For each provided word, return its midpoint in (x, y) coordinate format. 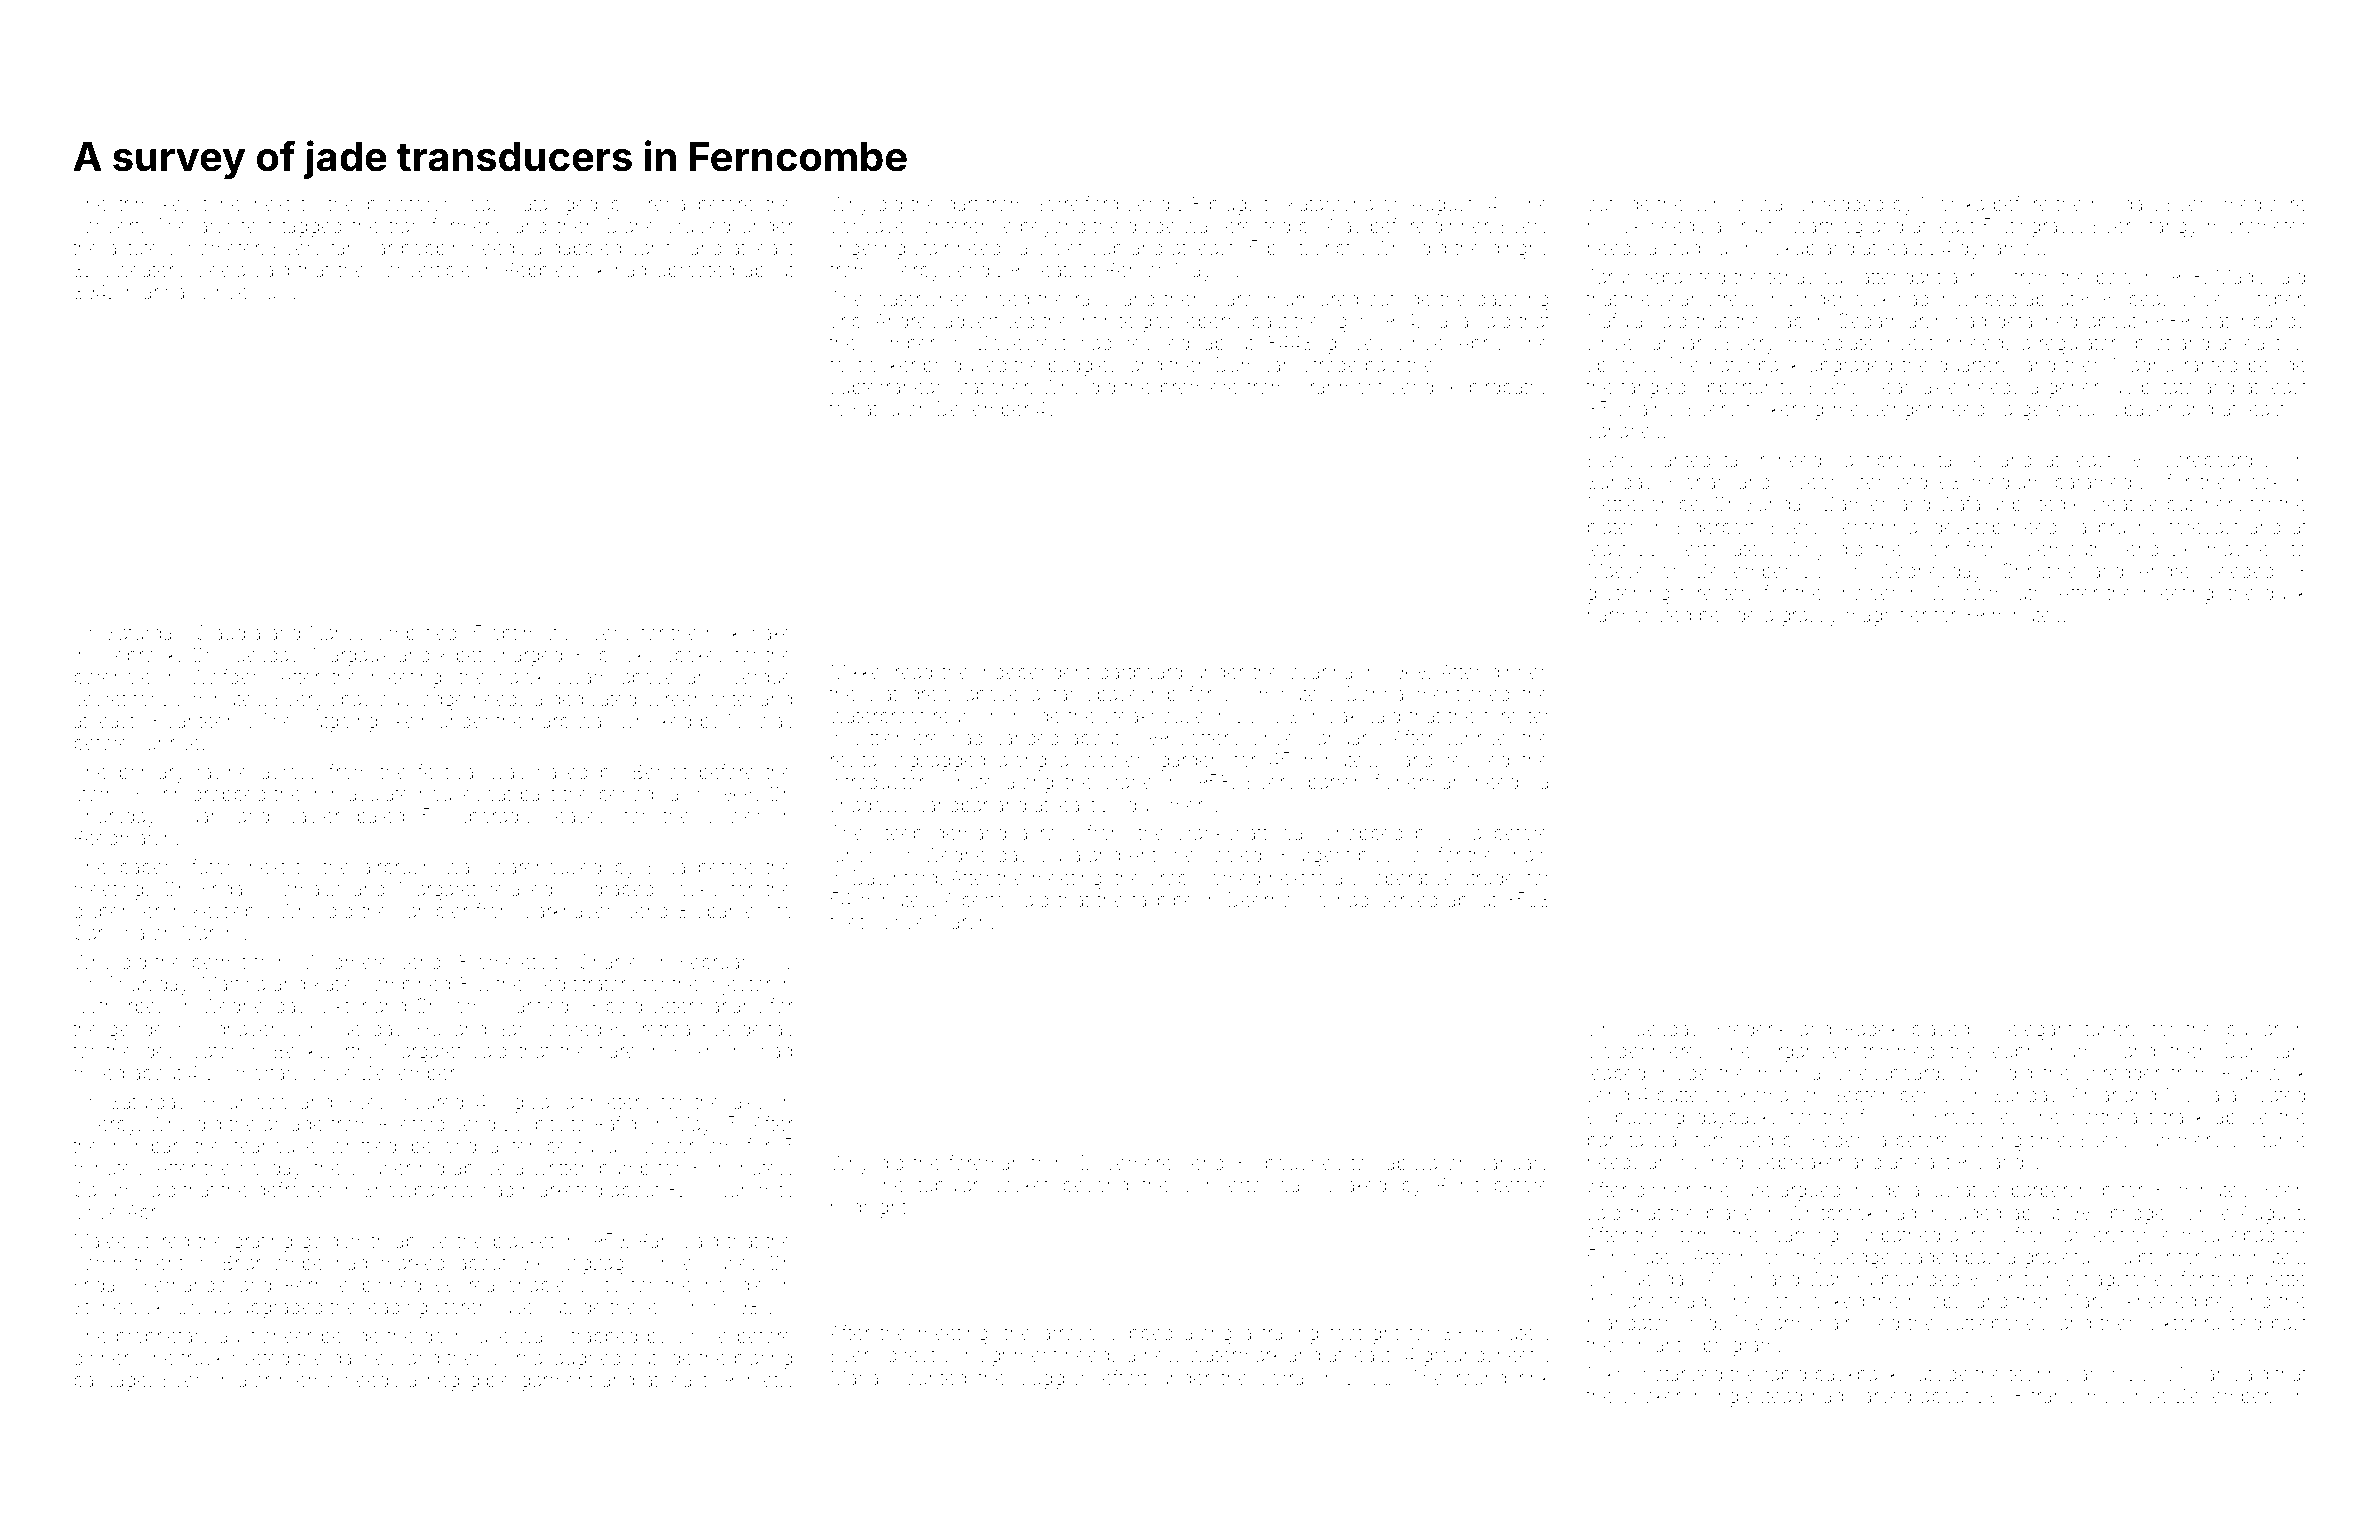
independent (1034, 674)
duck (2285, 593)
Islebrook (137, 655)
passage (110, 1384)
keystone (202, 206)
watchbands (2252, 321)
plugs (1233, 206)
